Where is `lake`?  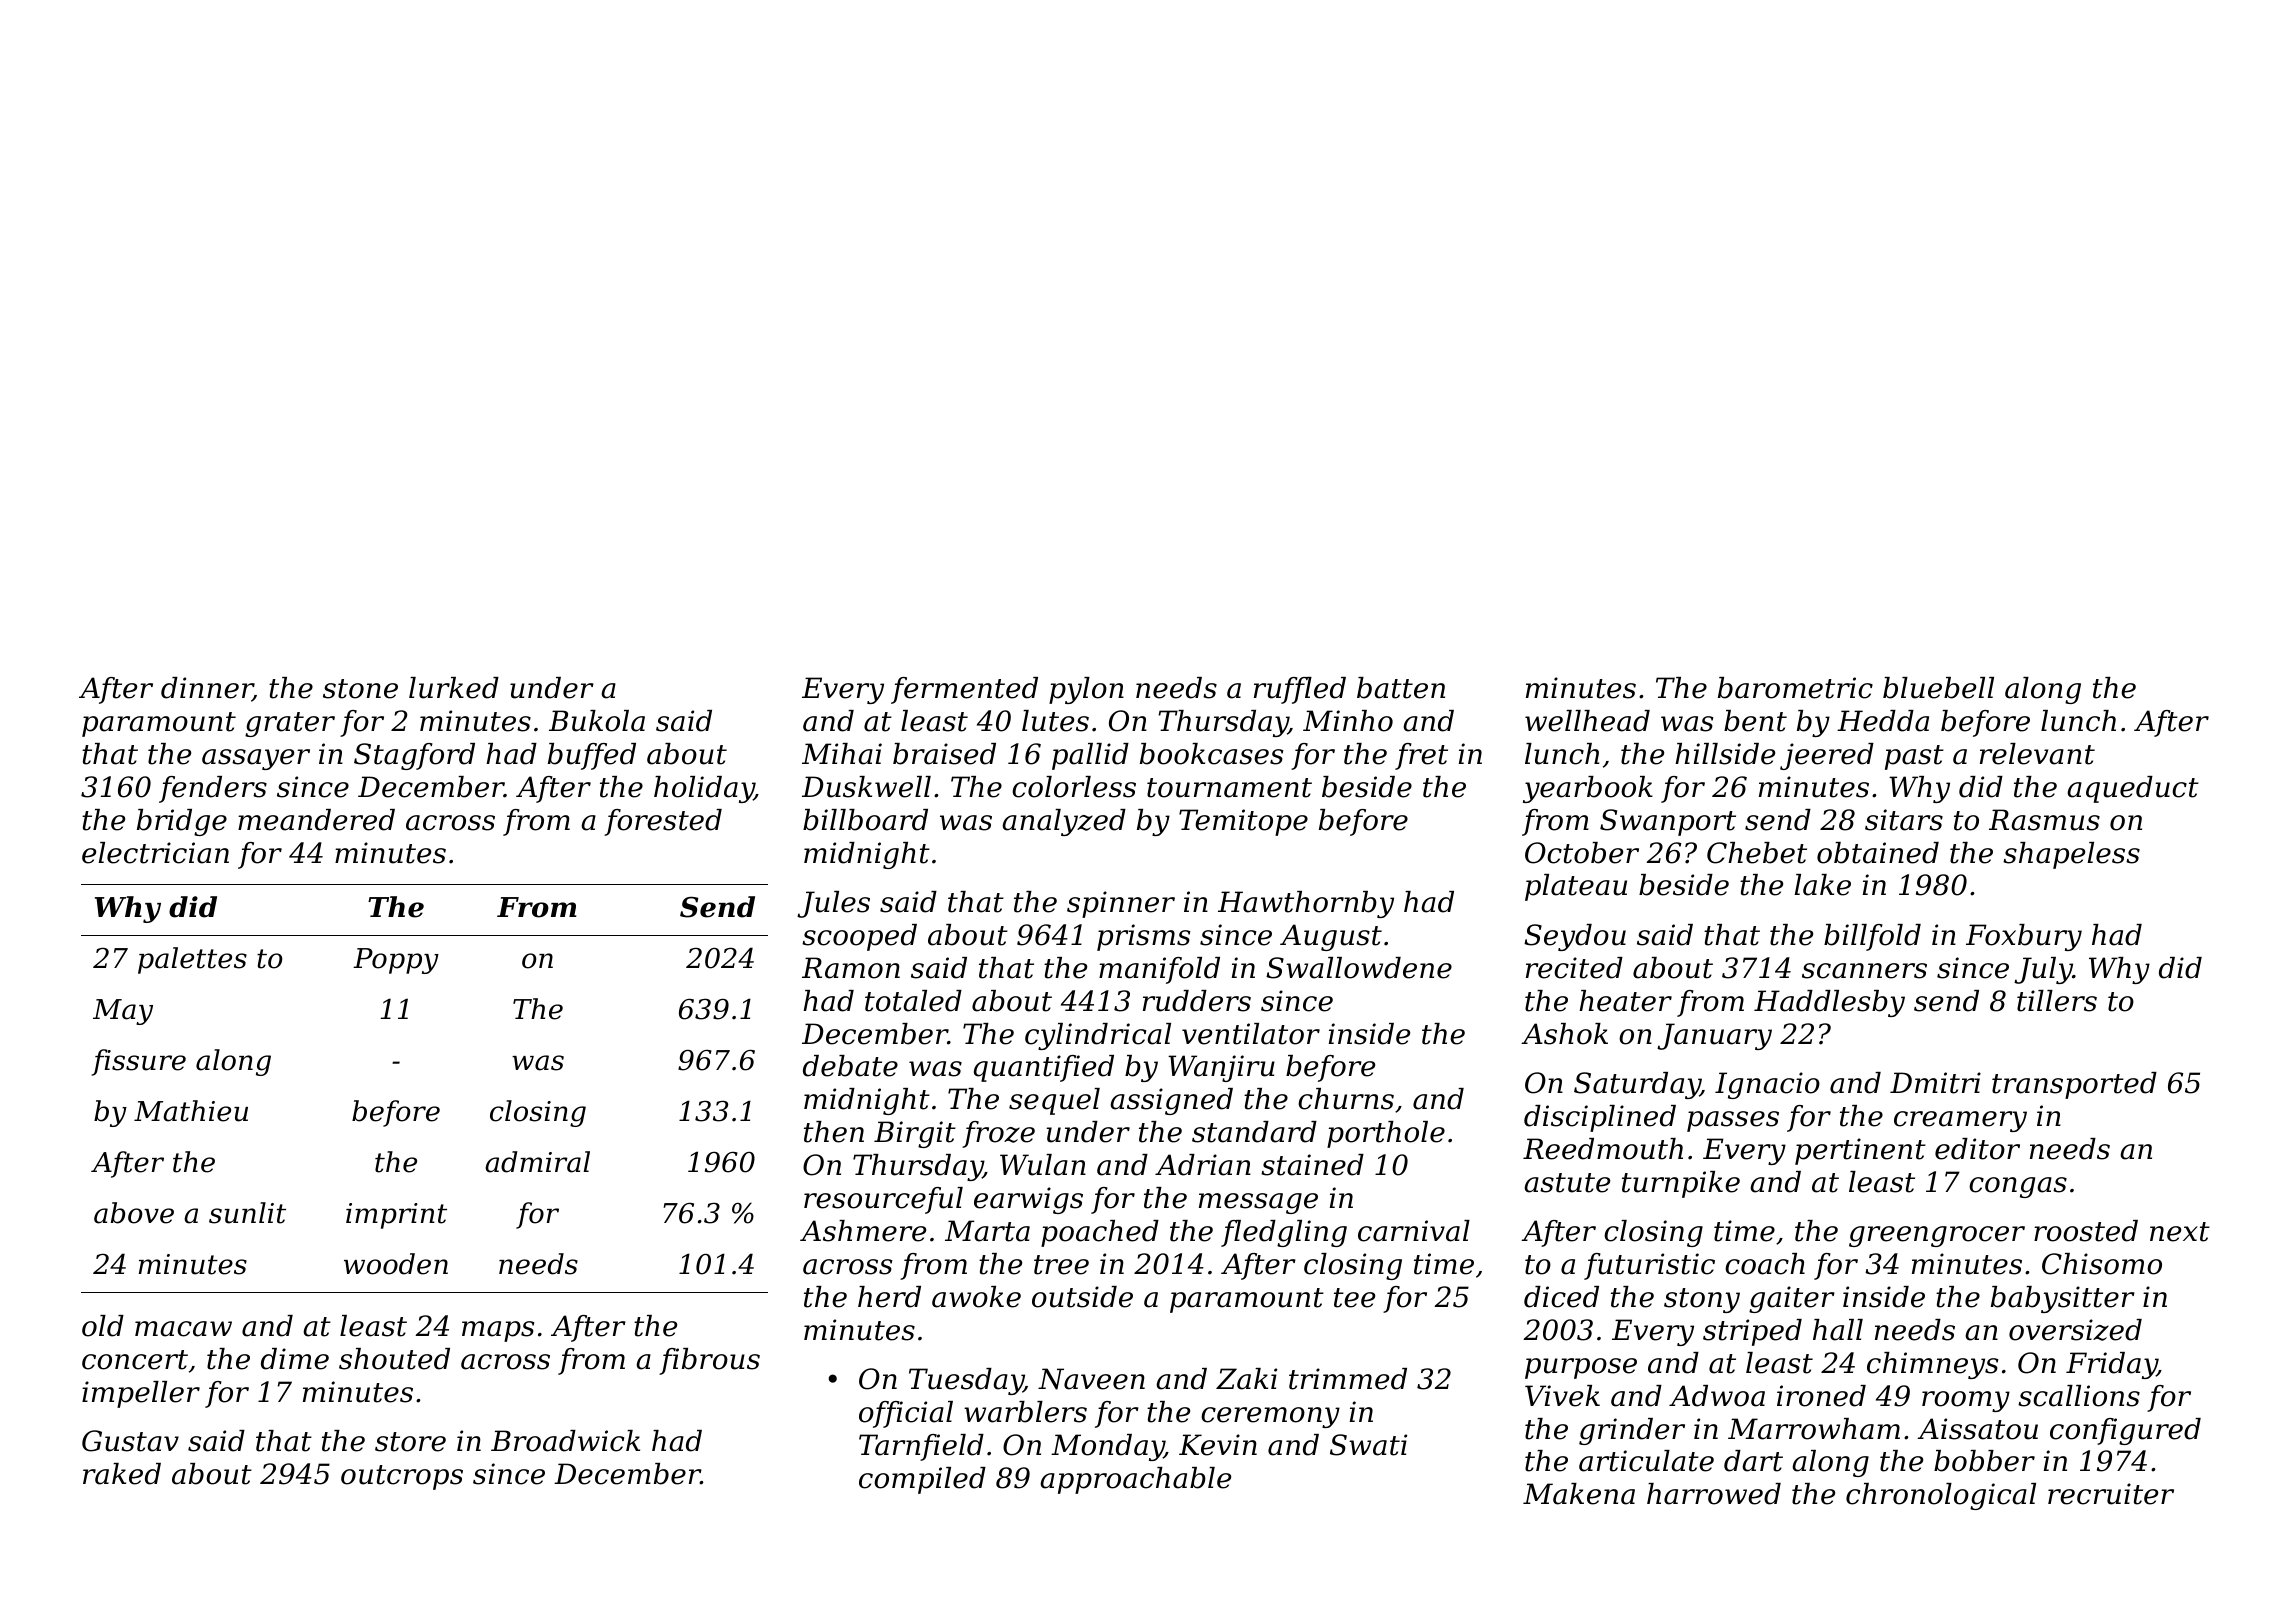 lake is located at coordinates (1823, 885).
